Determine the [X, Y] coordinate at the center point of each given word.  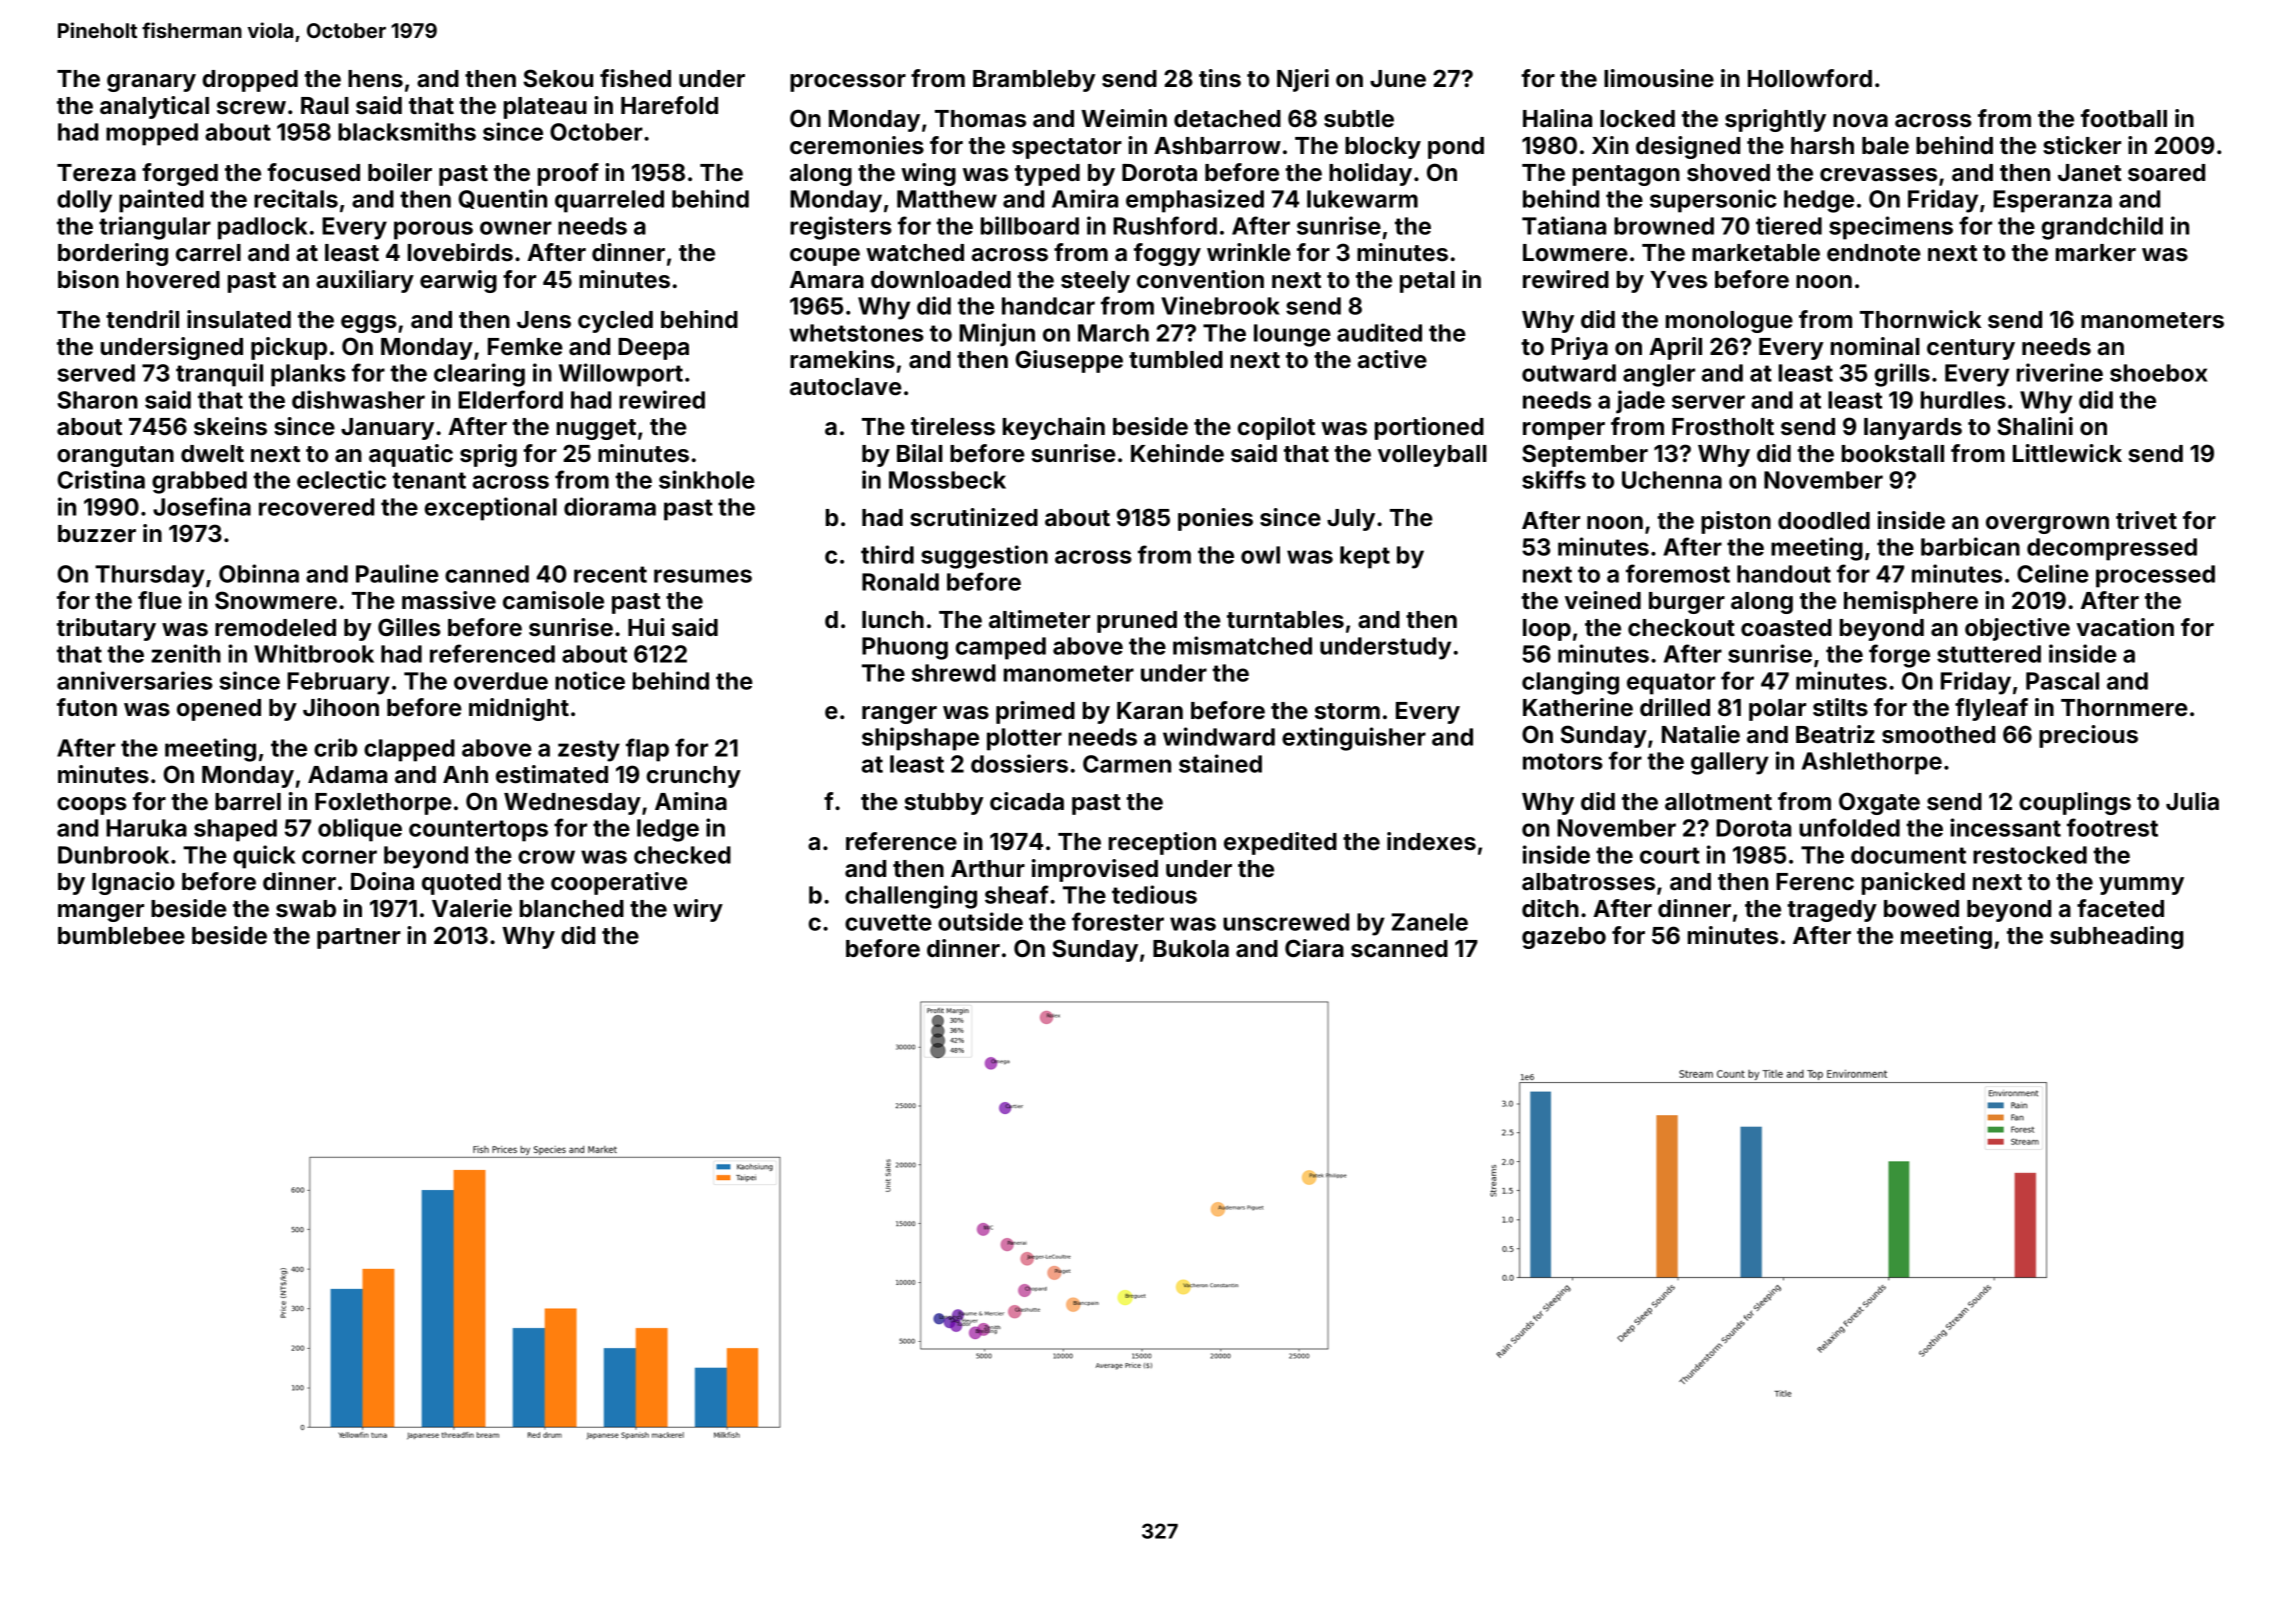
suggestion [984, 557]
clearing [479, 375]
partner [359, 938]
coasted [1786, 628]
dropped [250, 81]
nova [1860, 121]
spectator [1067, 148]
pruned [1137, 622]
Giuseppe [1069, 361]
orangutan [115, 456]
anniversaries [135, 680]
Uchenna [1672, 480]
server [1708, 402]
